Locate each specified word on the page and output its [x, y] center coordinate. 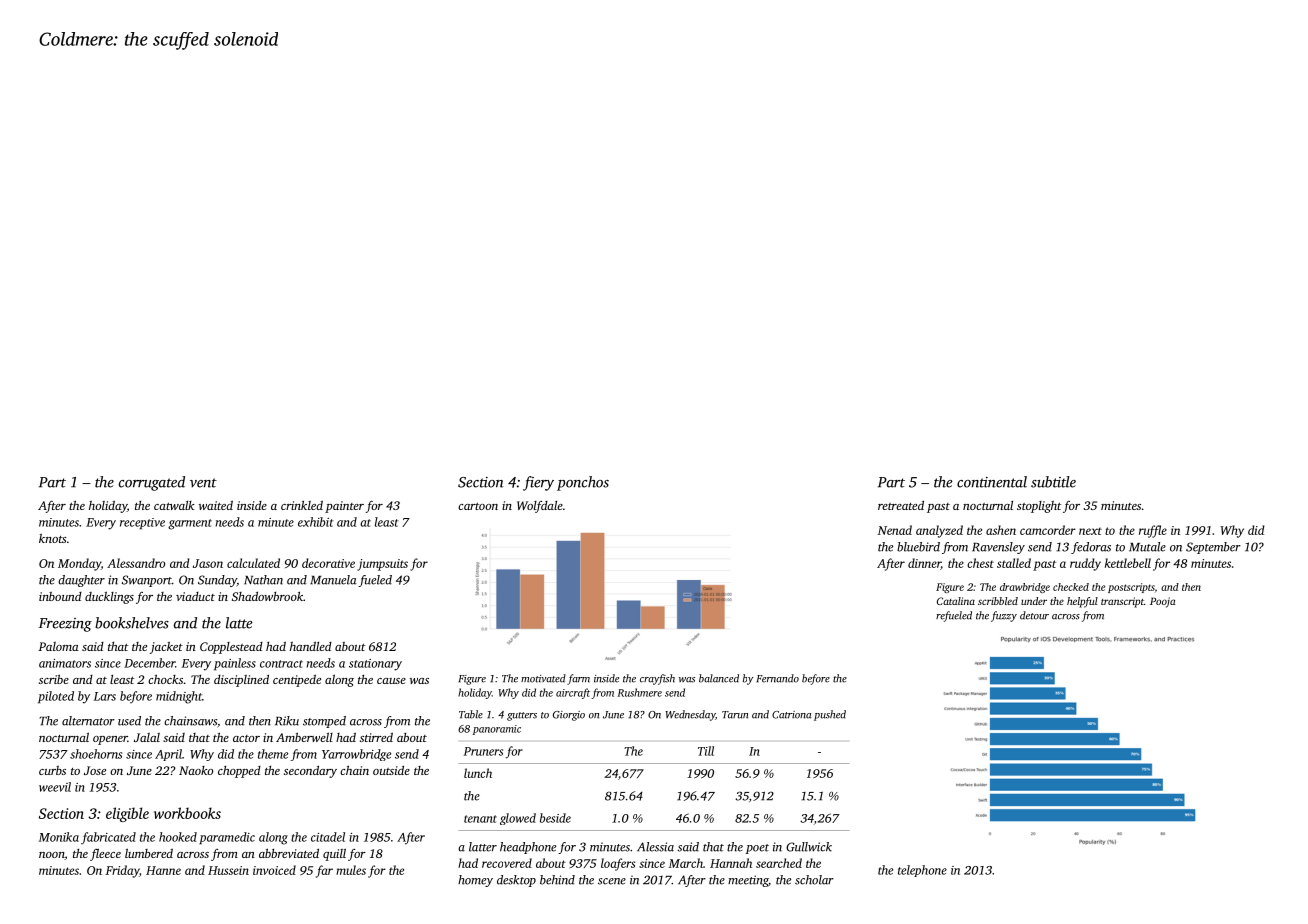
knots [53, 538]
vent [203, 483]
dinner [924, 564]
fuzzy [1004, 616]
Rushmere [639, 692]
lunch [478, 773]
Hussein [228, 870]
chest [980, 563]
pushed [830, 715]
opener [110, 740]
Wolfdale [540, 507]
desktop [516, 881]
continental [992, 482]
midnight [179, 697]
